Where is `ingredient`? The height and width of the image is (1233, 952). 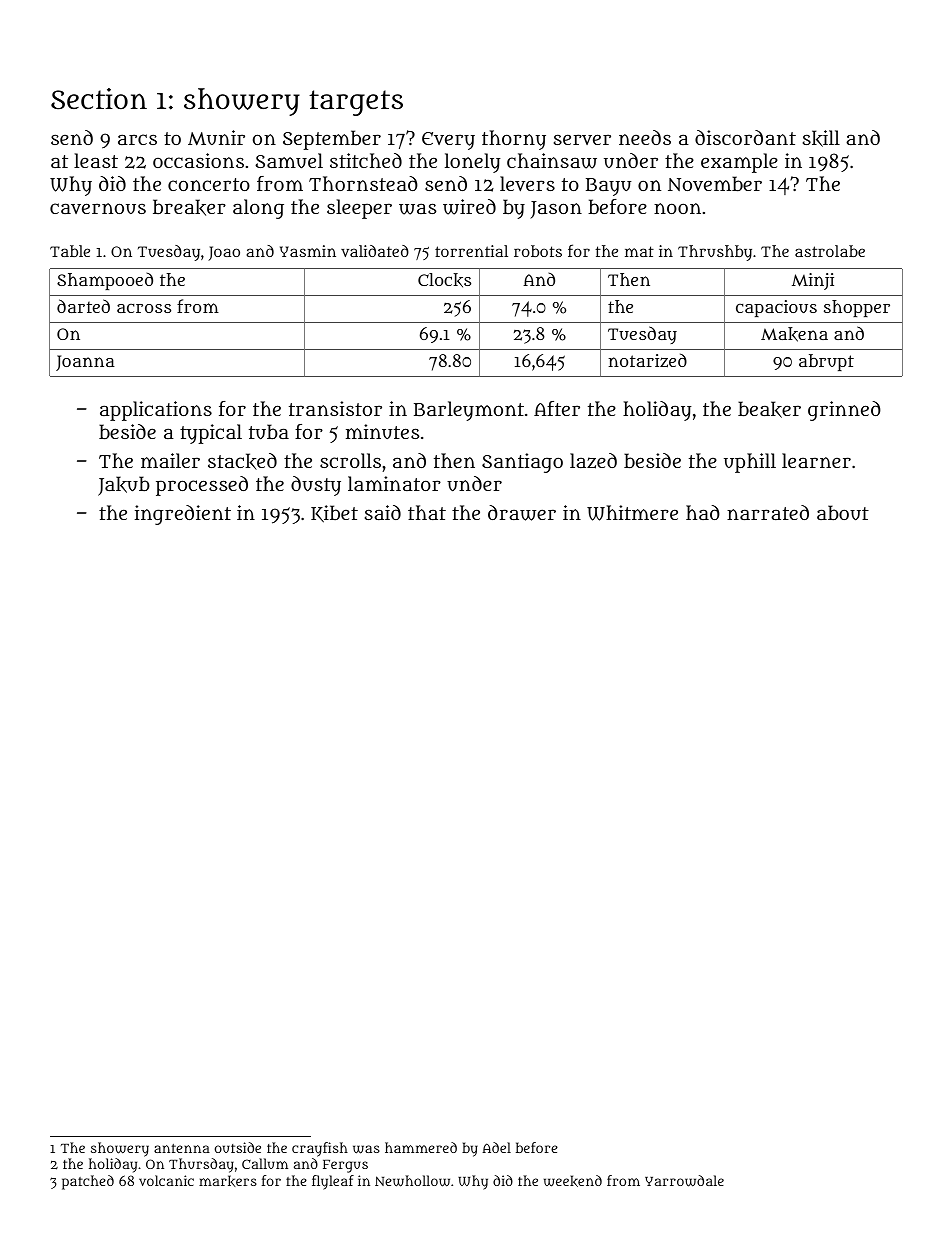 ingredient is located at coordinates (183, 515).
